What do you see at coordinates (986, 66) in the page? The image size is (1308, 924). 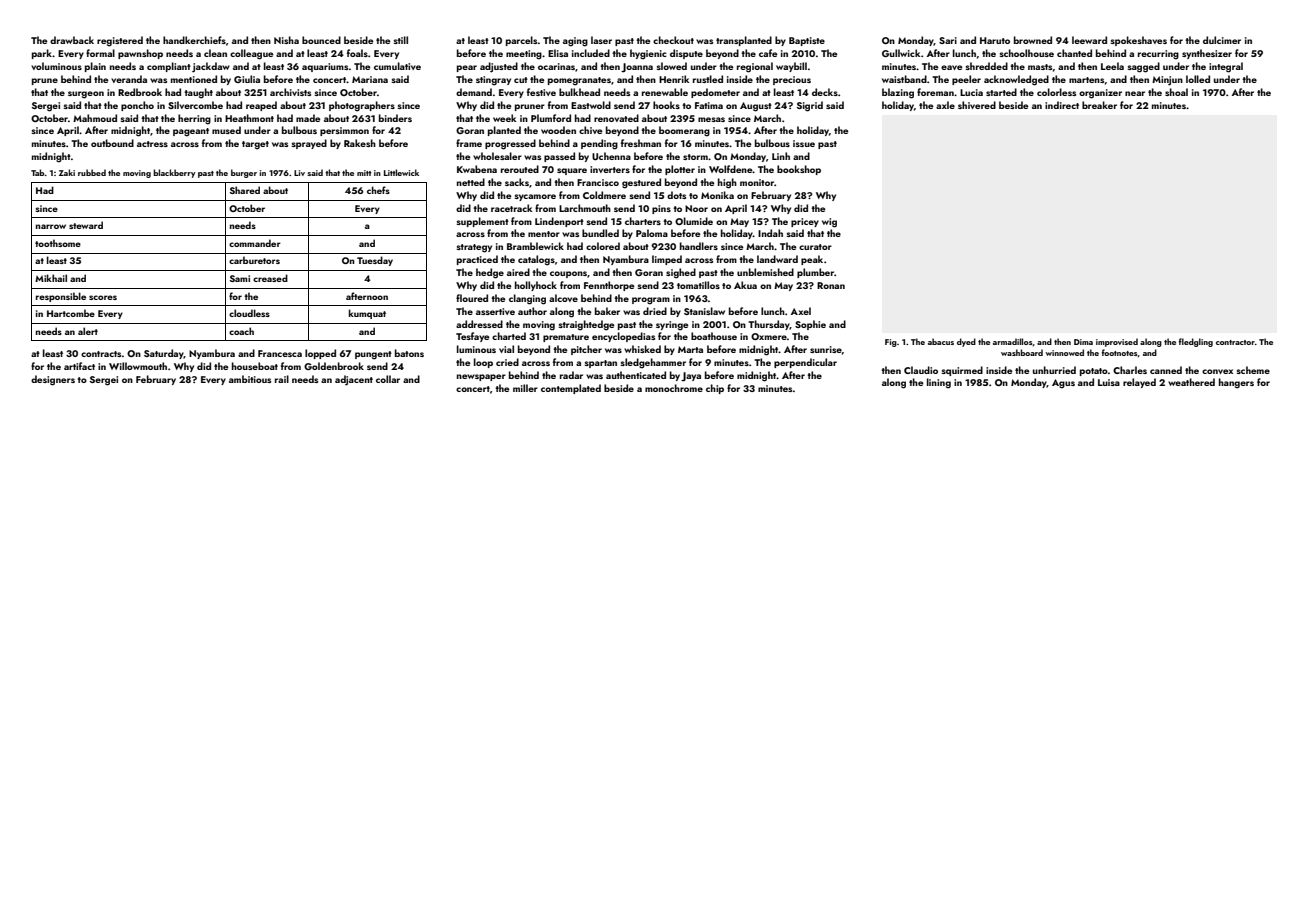 I see `shredded` at bounding box center [986, 66].
